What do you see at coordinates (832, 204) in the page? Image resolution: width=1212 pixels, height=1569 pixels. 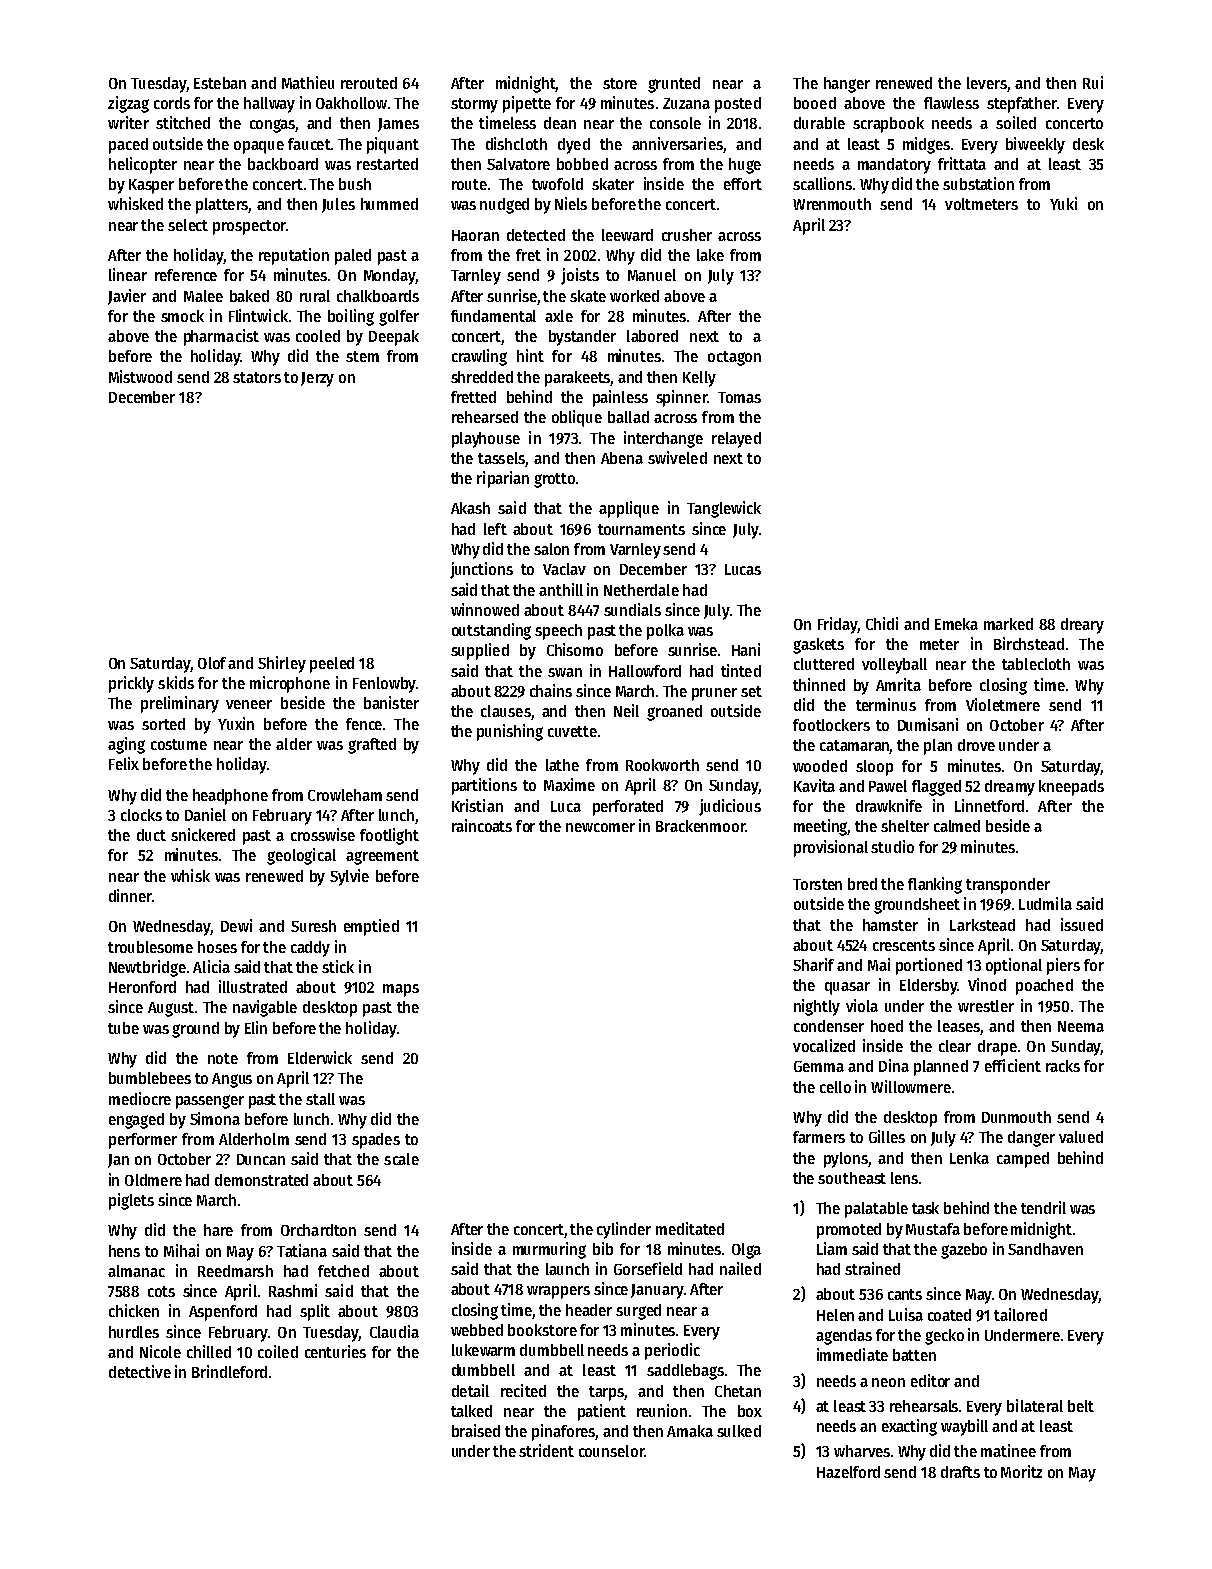 I see `Wrenmouth` at bounding box center [832, 204].
